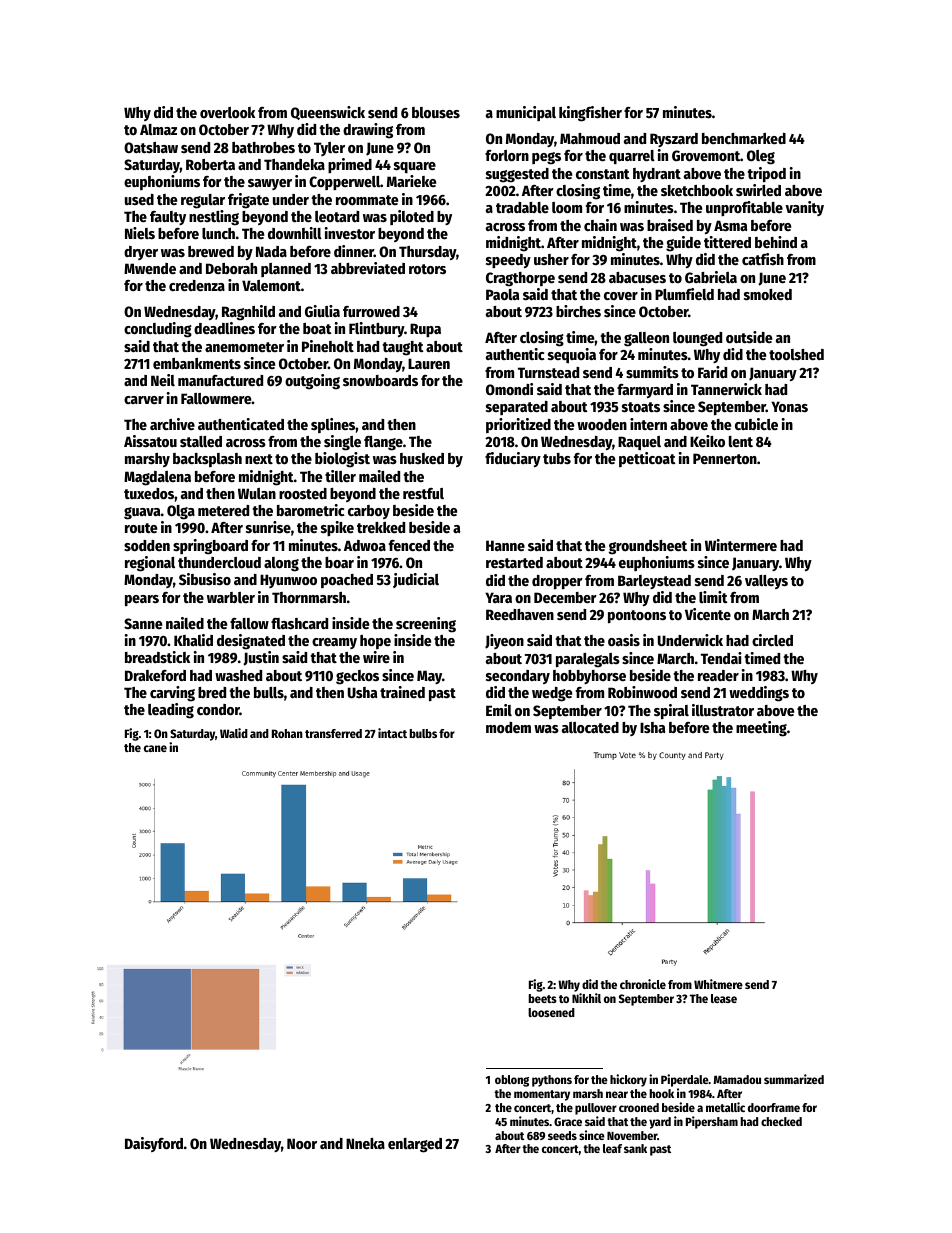 This image has width=952, height=1233. What do you see at coordinates (154, 1144) in the image?
I see `Daisyford` at bounding box center [154, 1144].
